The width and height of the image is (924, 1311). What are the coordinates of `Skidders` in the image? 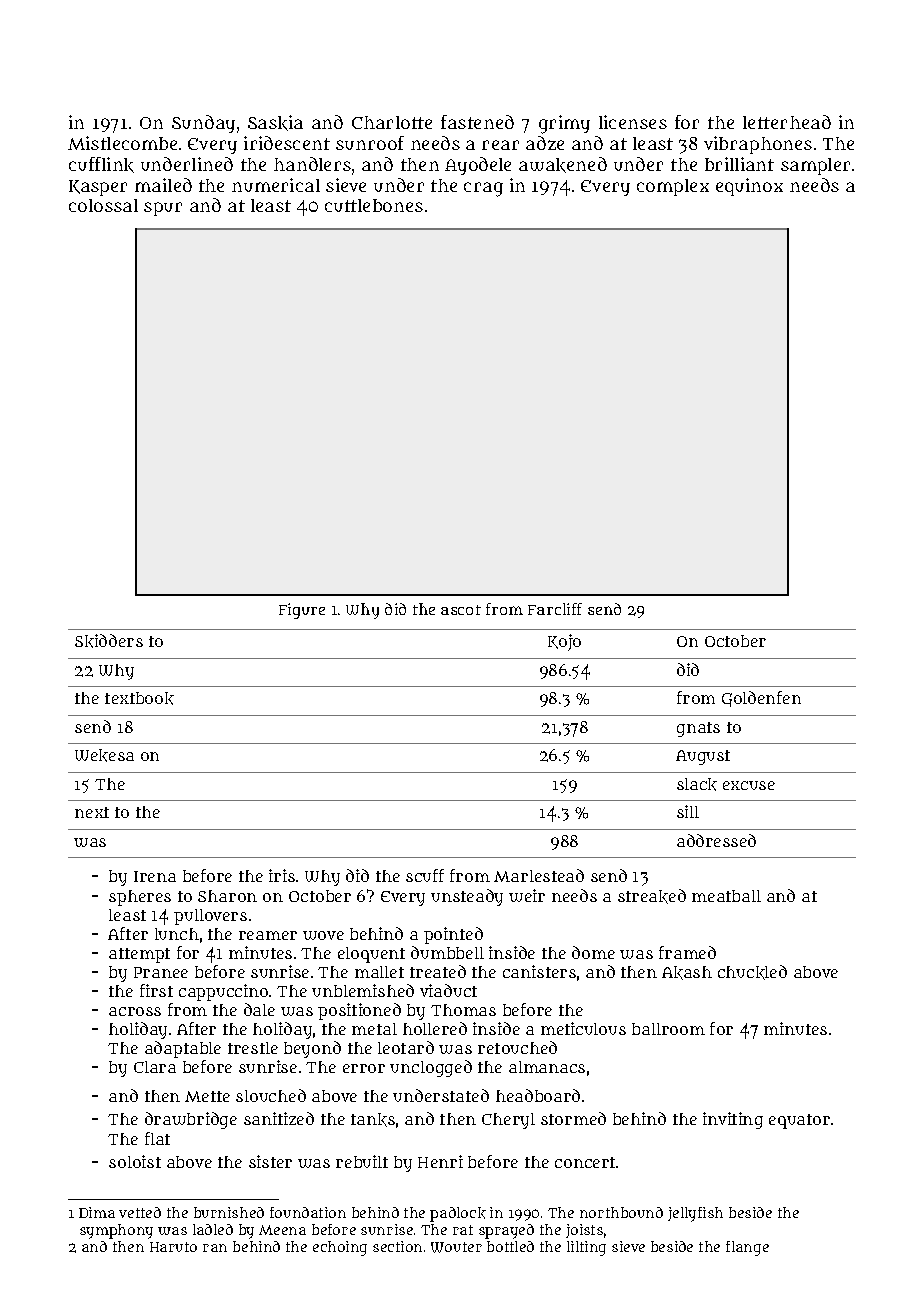 It's located at (109, 641).
